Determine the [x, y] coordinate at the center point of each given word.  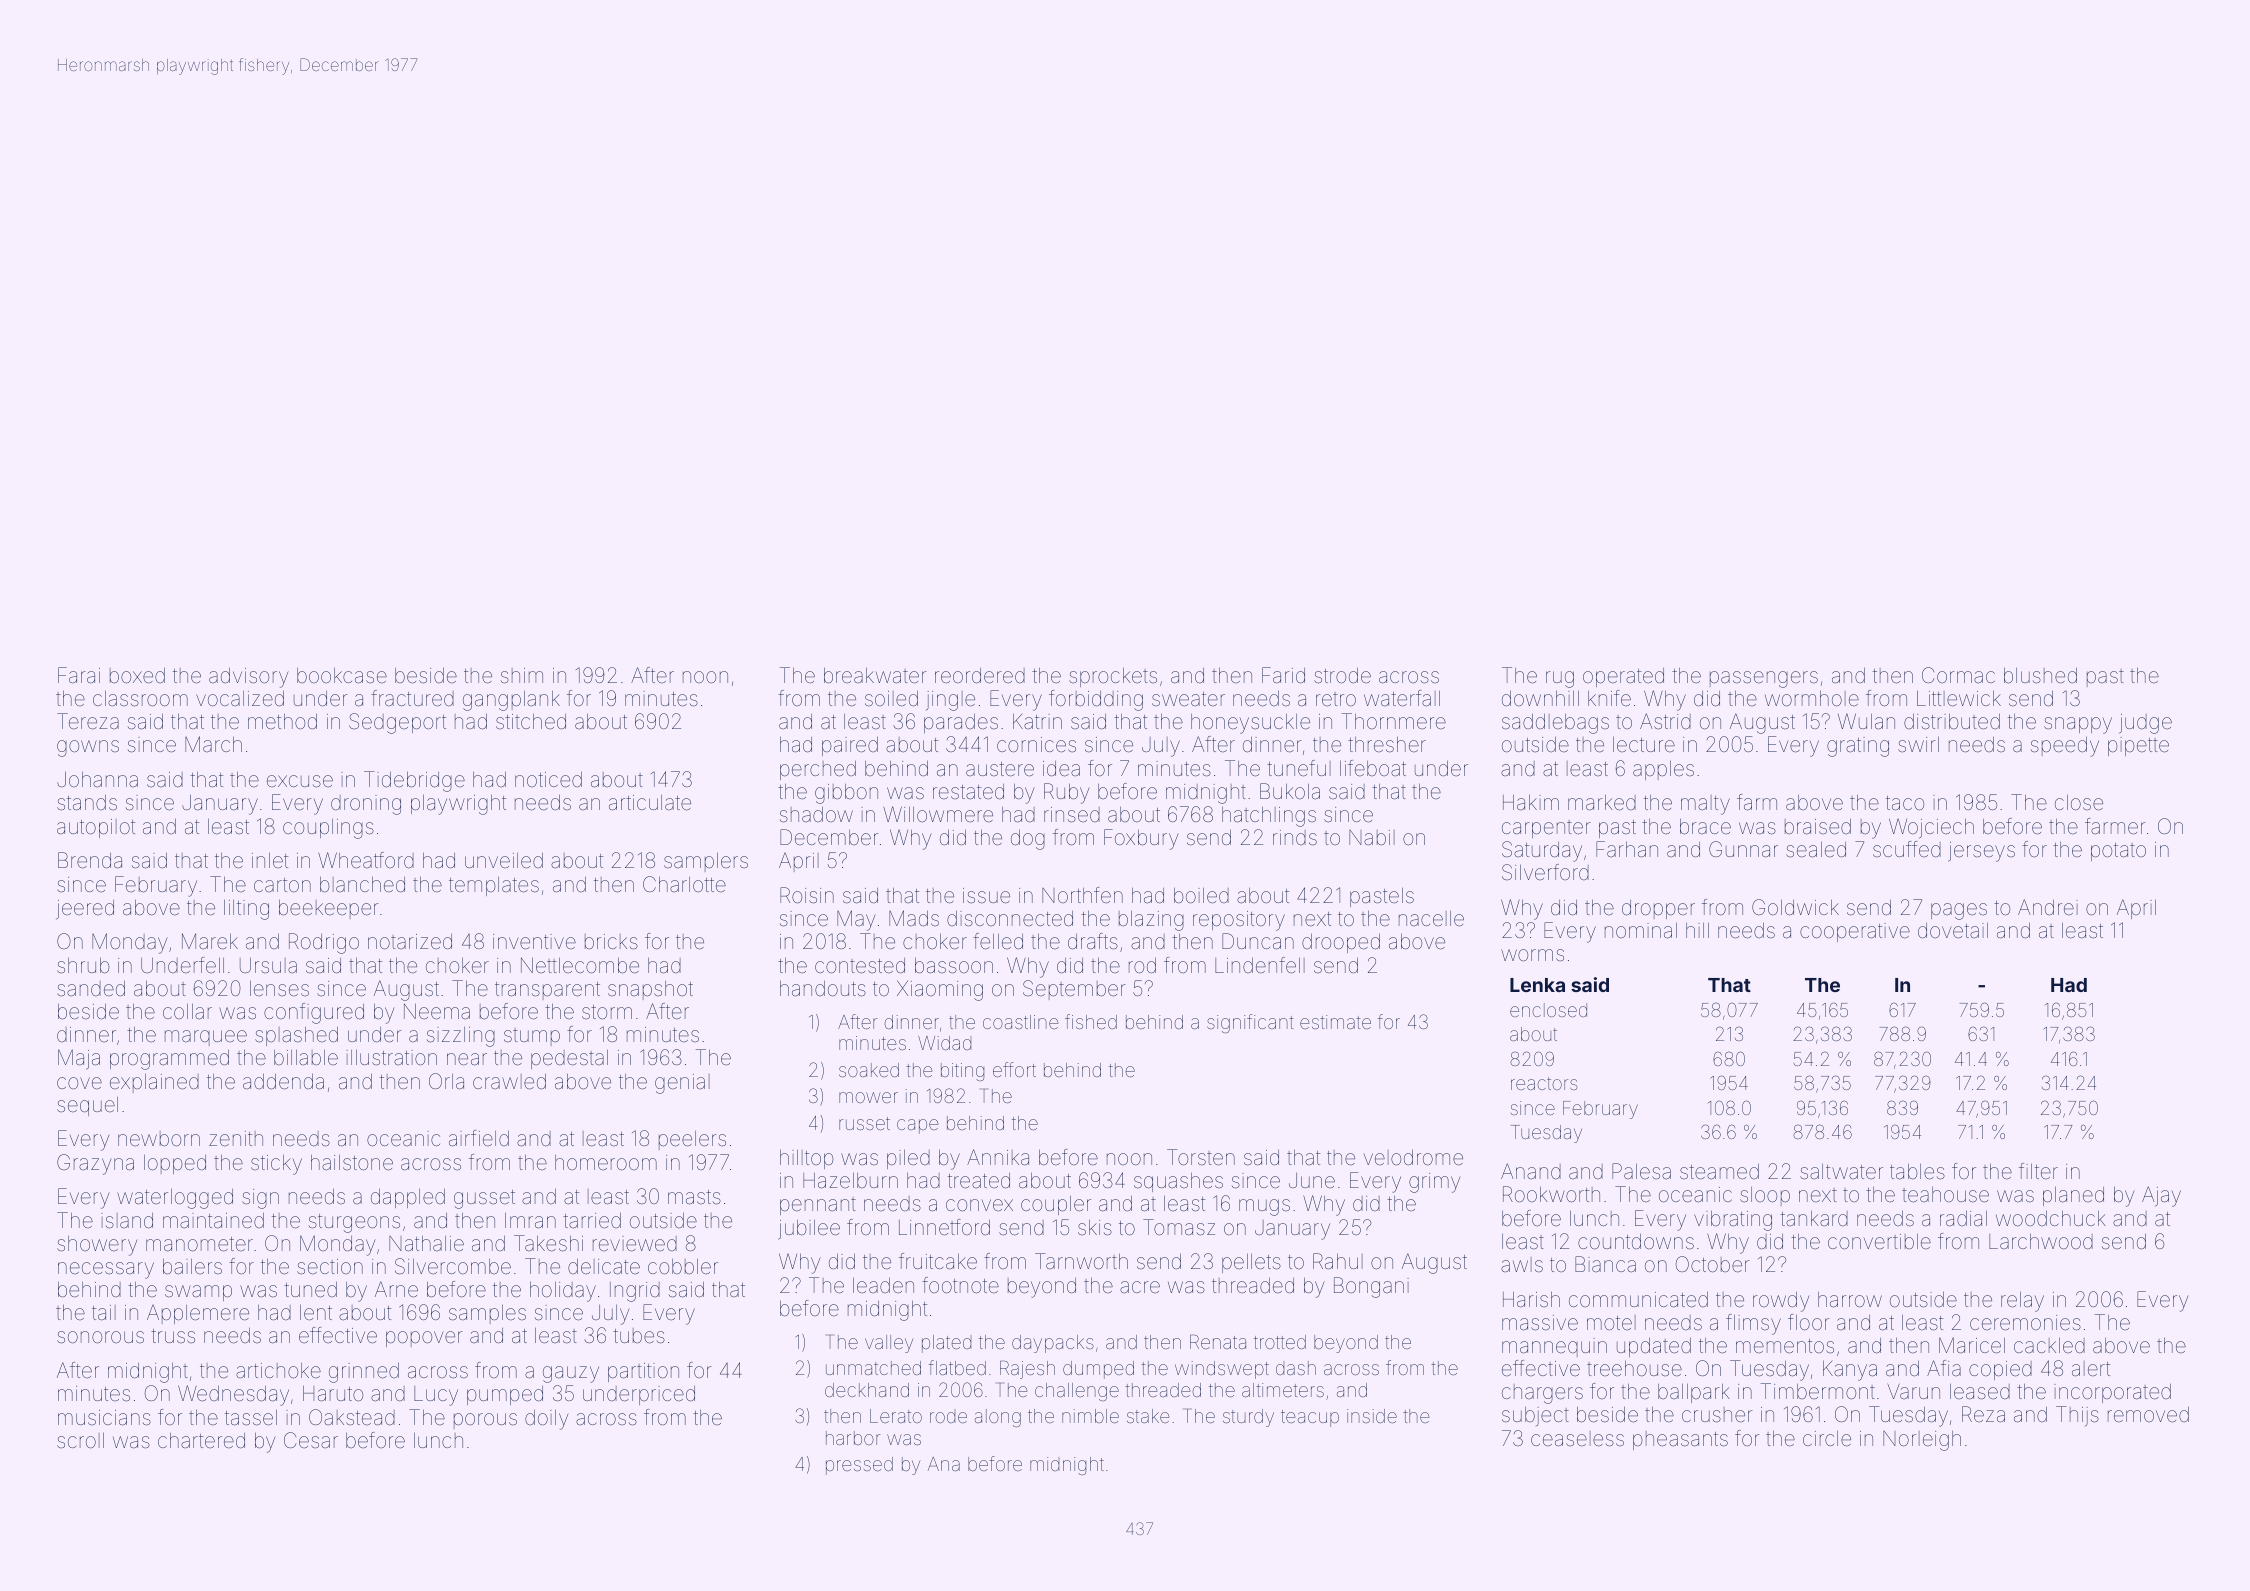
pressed [859, 1466]
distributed [1952, 721]
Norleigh [1922, 1441]
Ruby [1066, 793]
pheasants [1680, 1440]
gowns [88, 748]
